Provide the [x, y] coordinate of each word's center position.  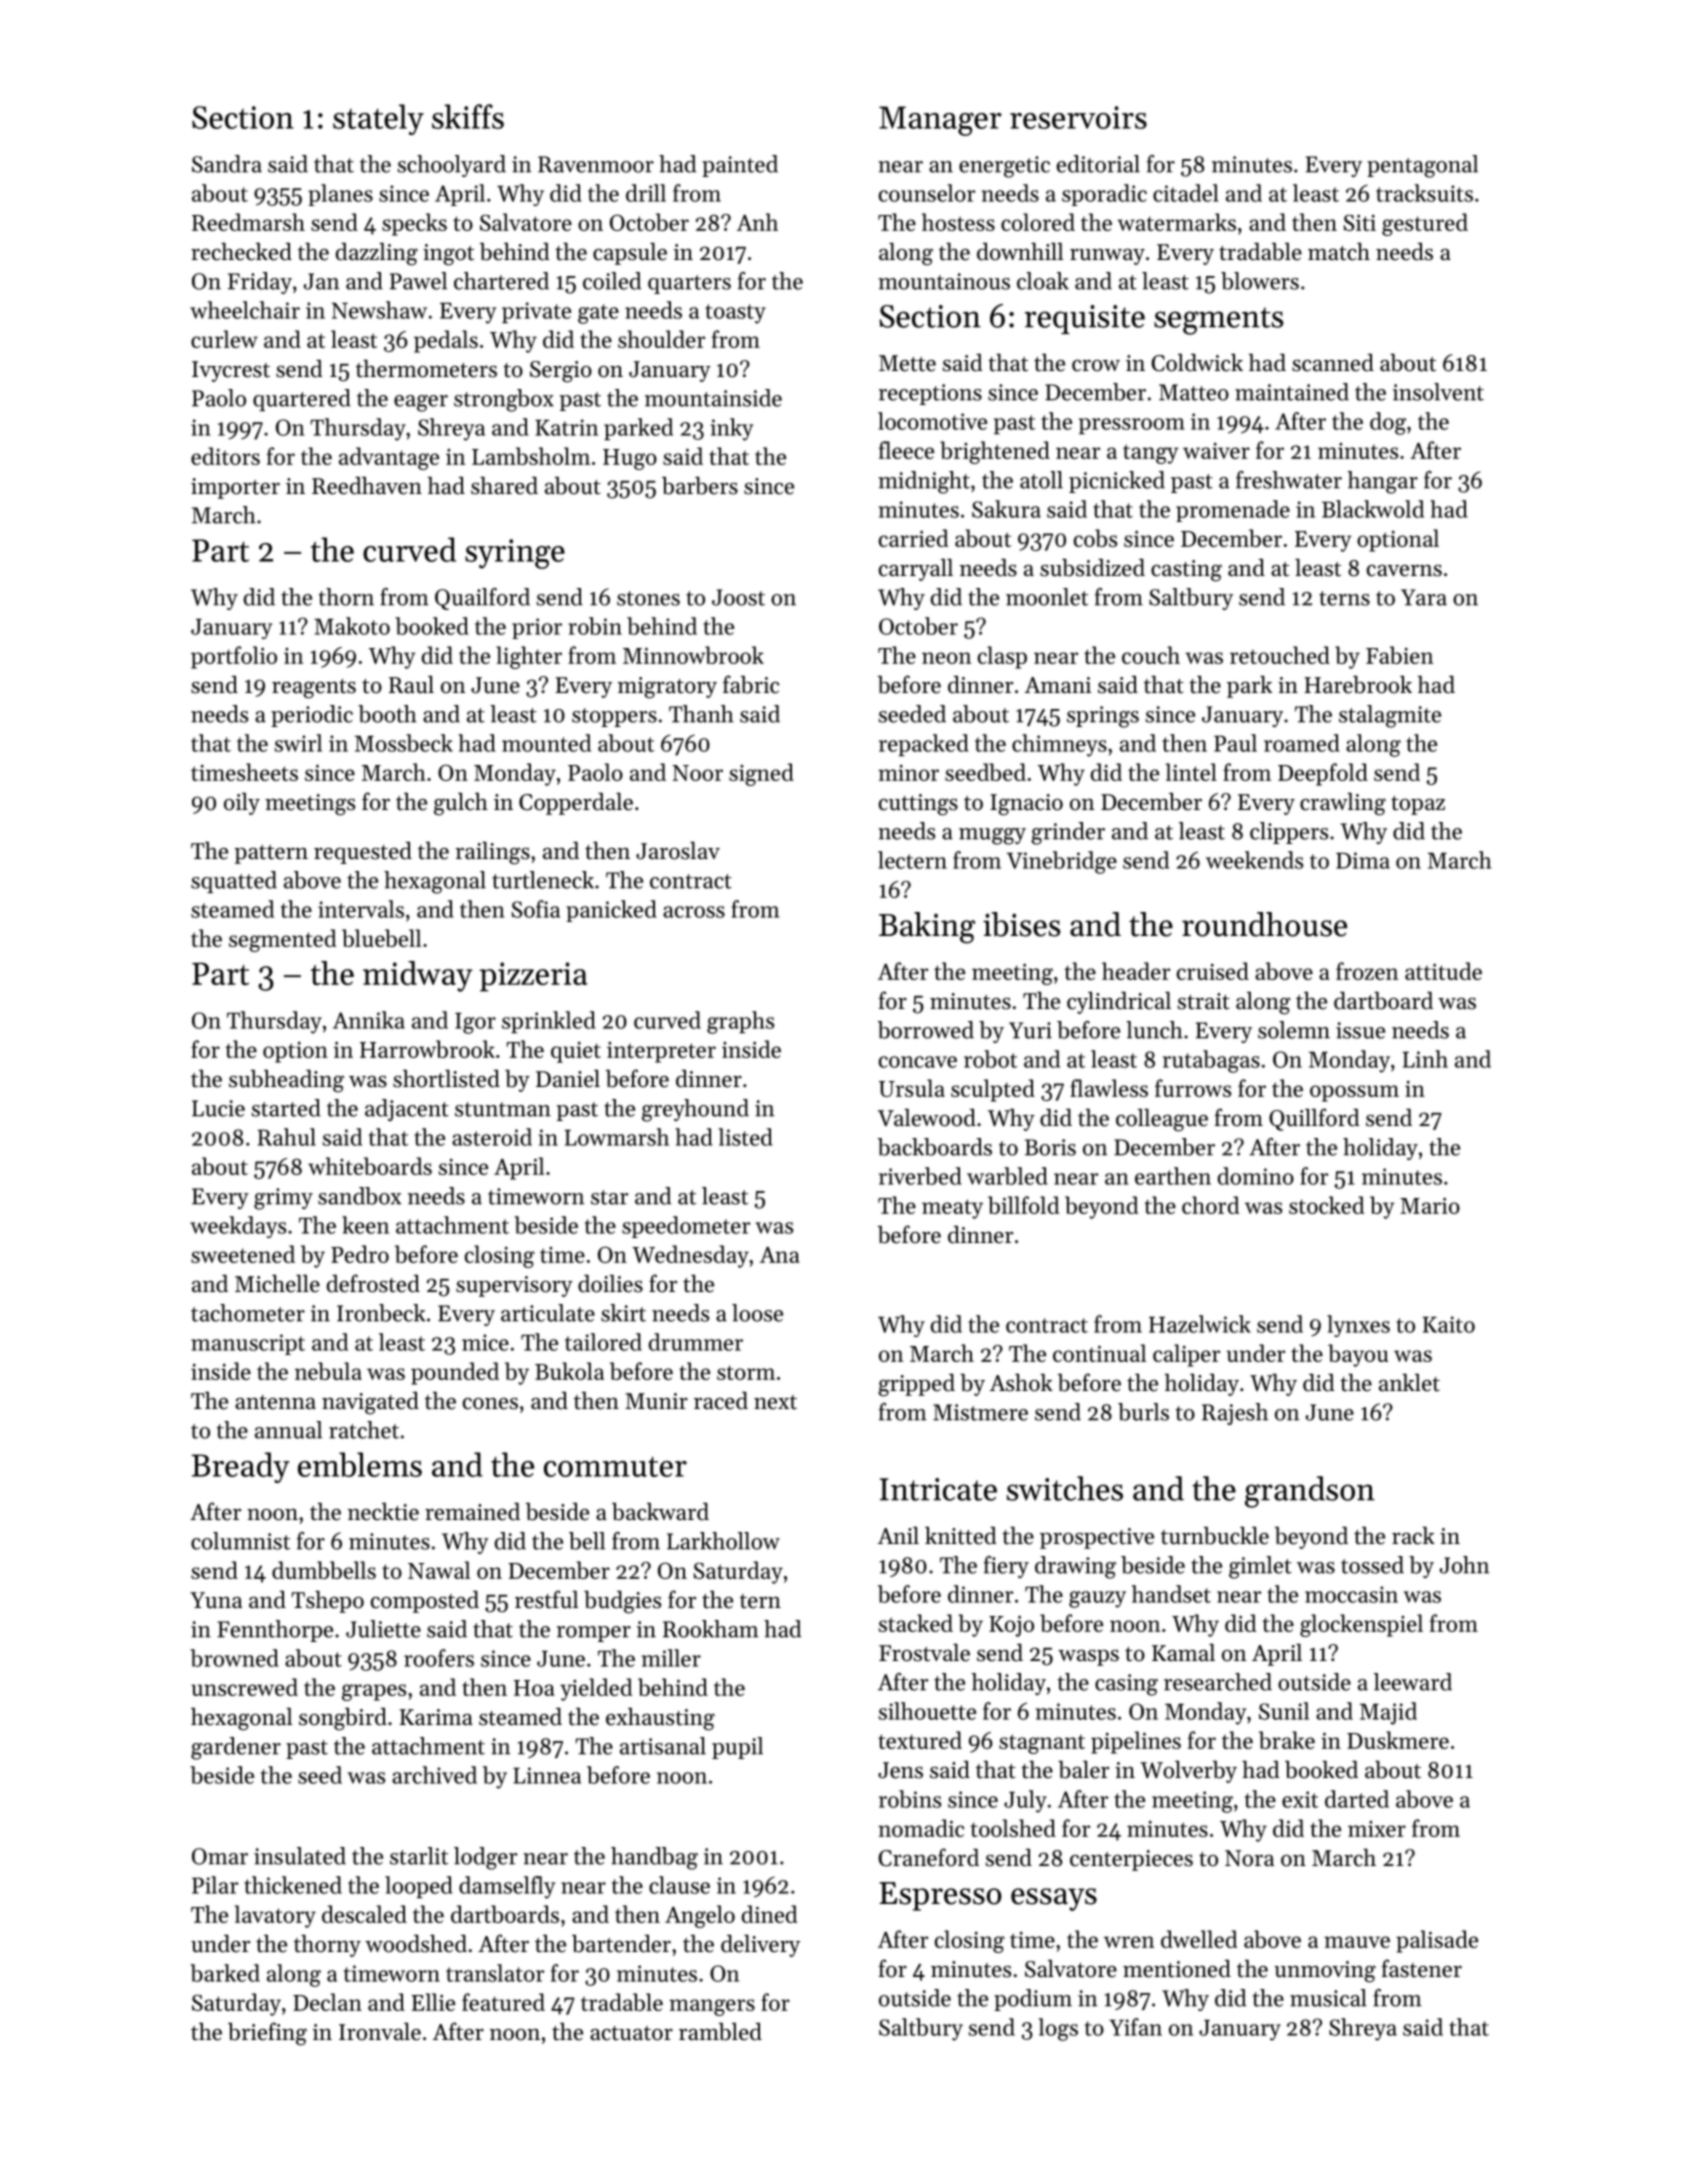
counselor [927, 193]
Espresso [940, 1896]
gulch [461, 804]
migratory [667, 688]
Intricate [938, 1489]
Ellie [433, 2002]
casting [1186, 571]
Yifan [1135, 2027]
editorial [1098, 164]
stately [378, 119]
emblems [360, 1464]
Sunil [1284, 1711]
